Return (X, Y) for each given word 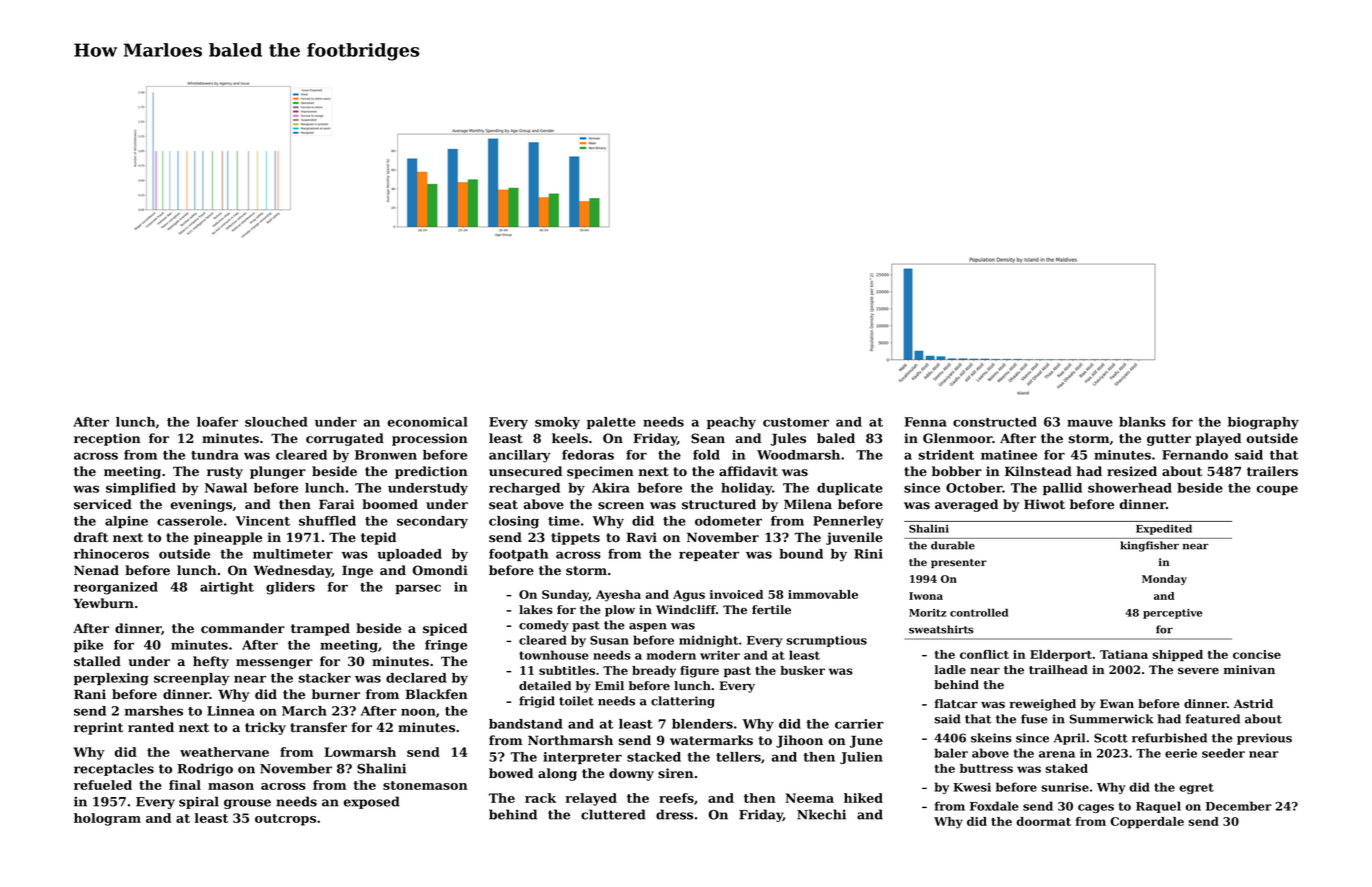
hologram (107, 819)
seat (503, 505)
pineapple (228, 538)
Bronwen (386, 455)
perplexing (111, 679)
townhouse (553, 655)
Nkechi (821, 814)
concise (1257, 654)
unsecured (525, 471)
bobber (957, 471)
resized (1132, 471)
